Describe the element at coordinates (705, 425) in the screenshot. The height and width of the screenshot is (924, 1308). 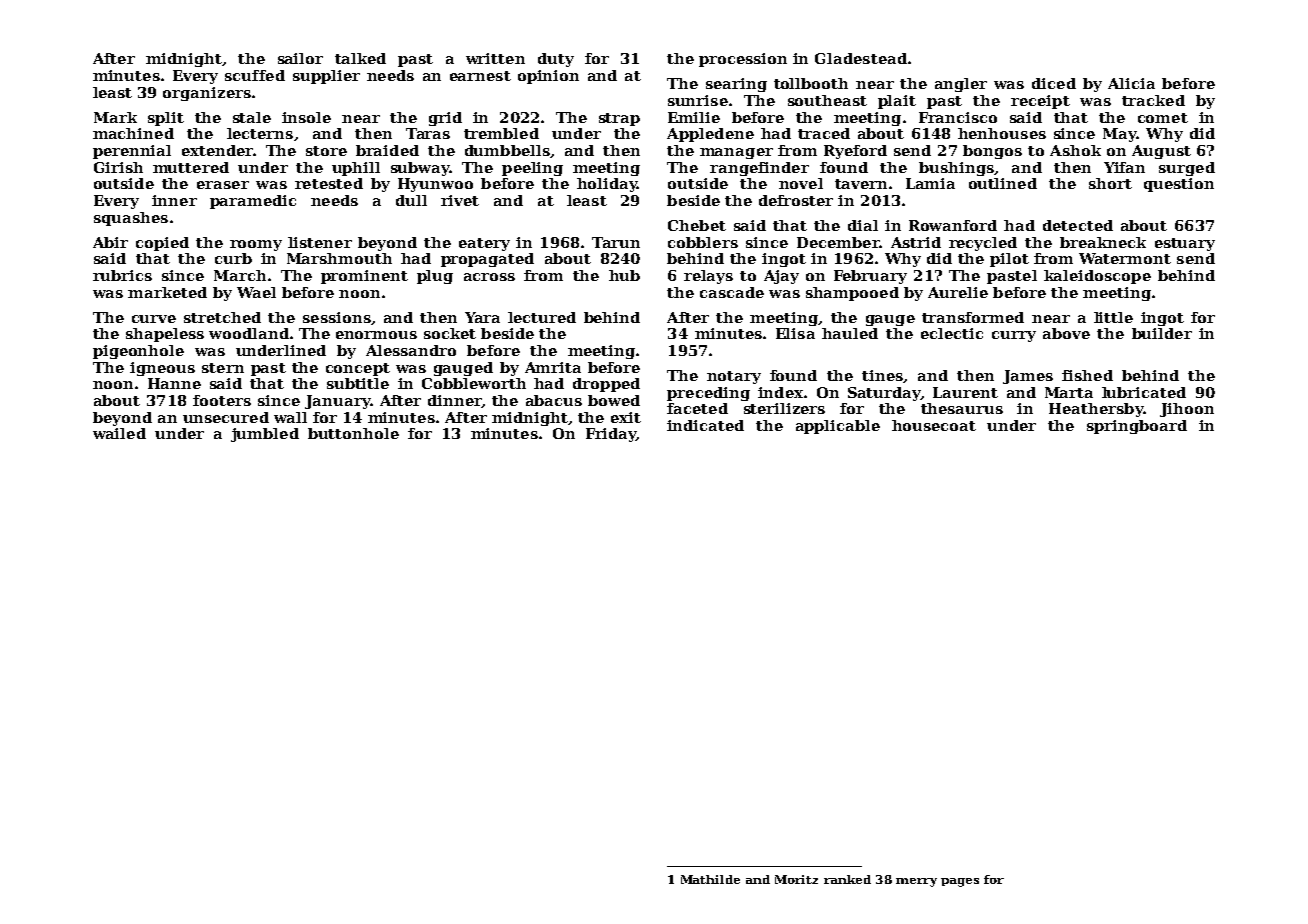
I see `indicated` at that location.
